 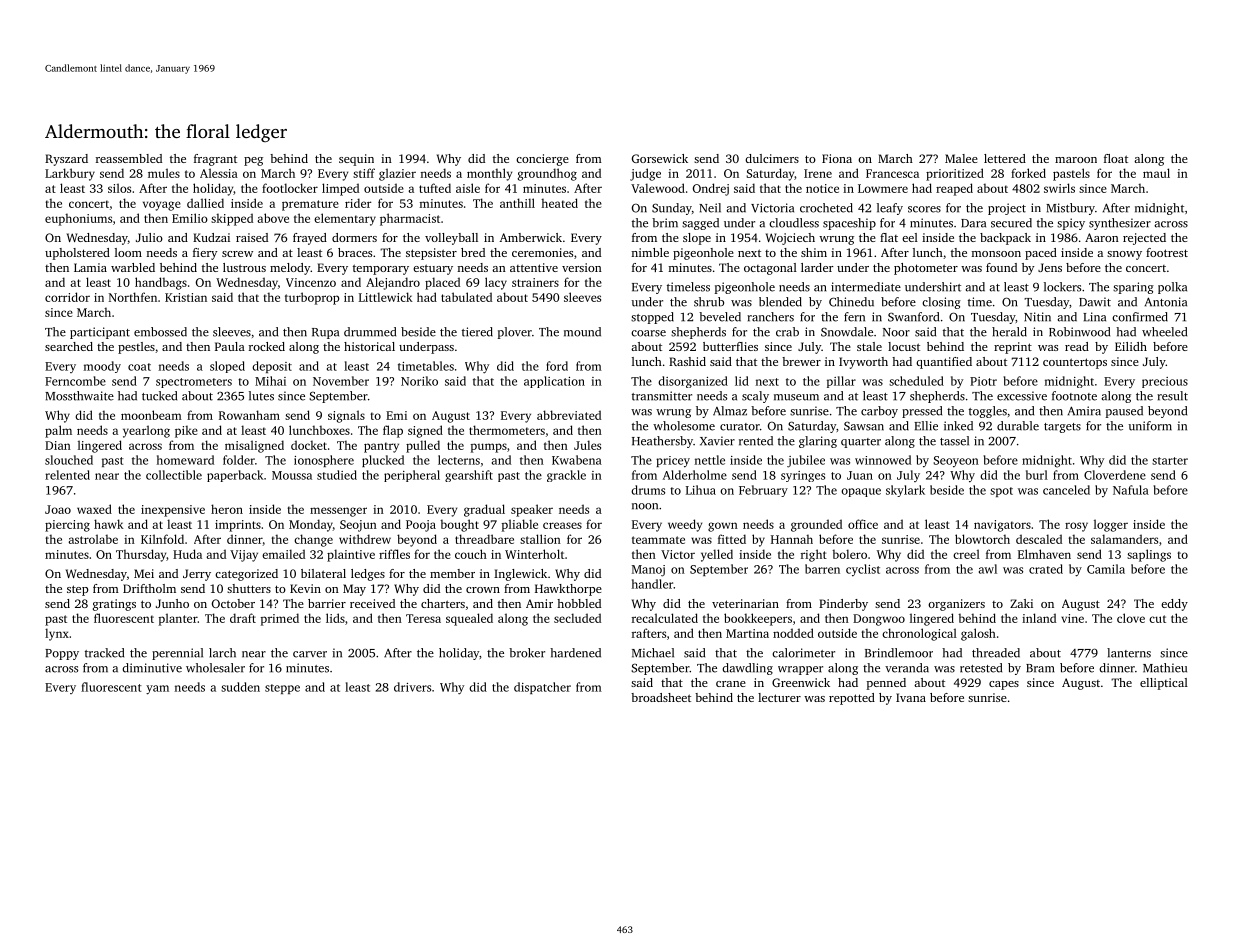 I want to click on Robinwood, so click(x=1079, y=332).
